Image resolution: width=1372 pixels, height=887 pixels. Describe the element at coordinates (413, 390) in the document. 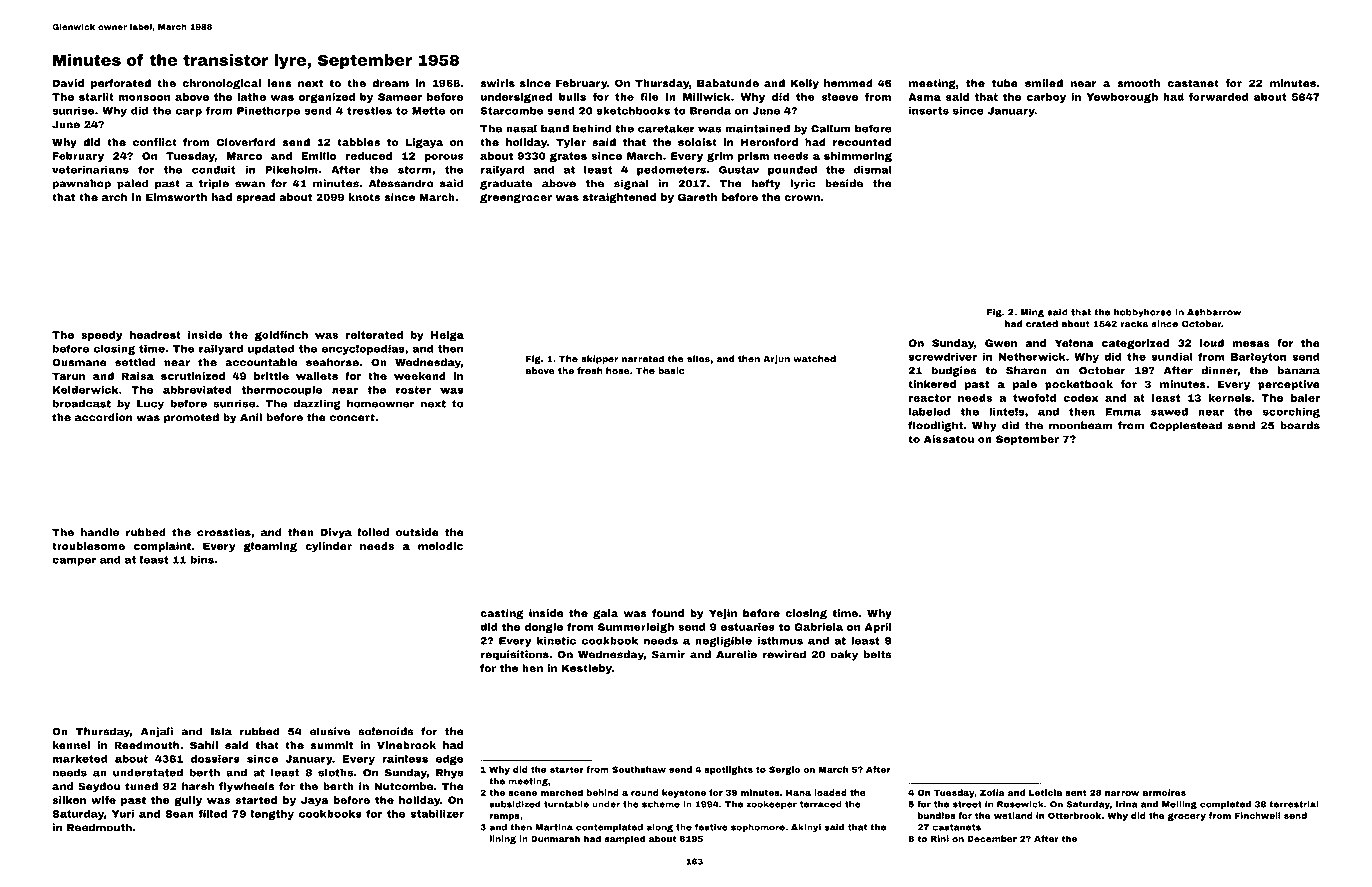

I see `roster` at that location.
